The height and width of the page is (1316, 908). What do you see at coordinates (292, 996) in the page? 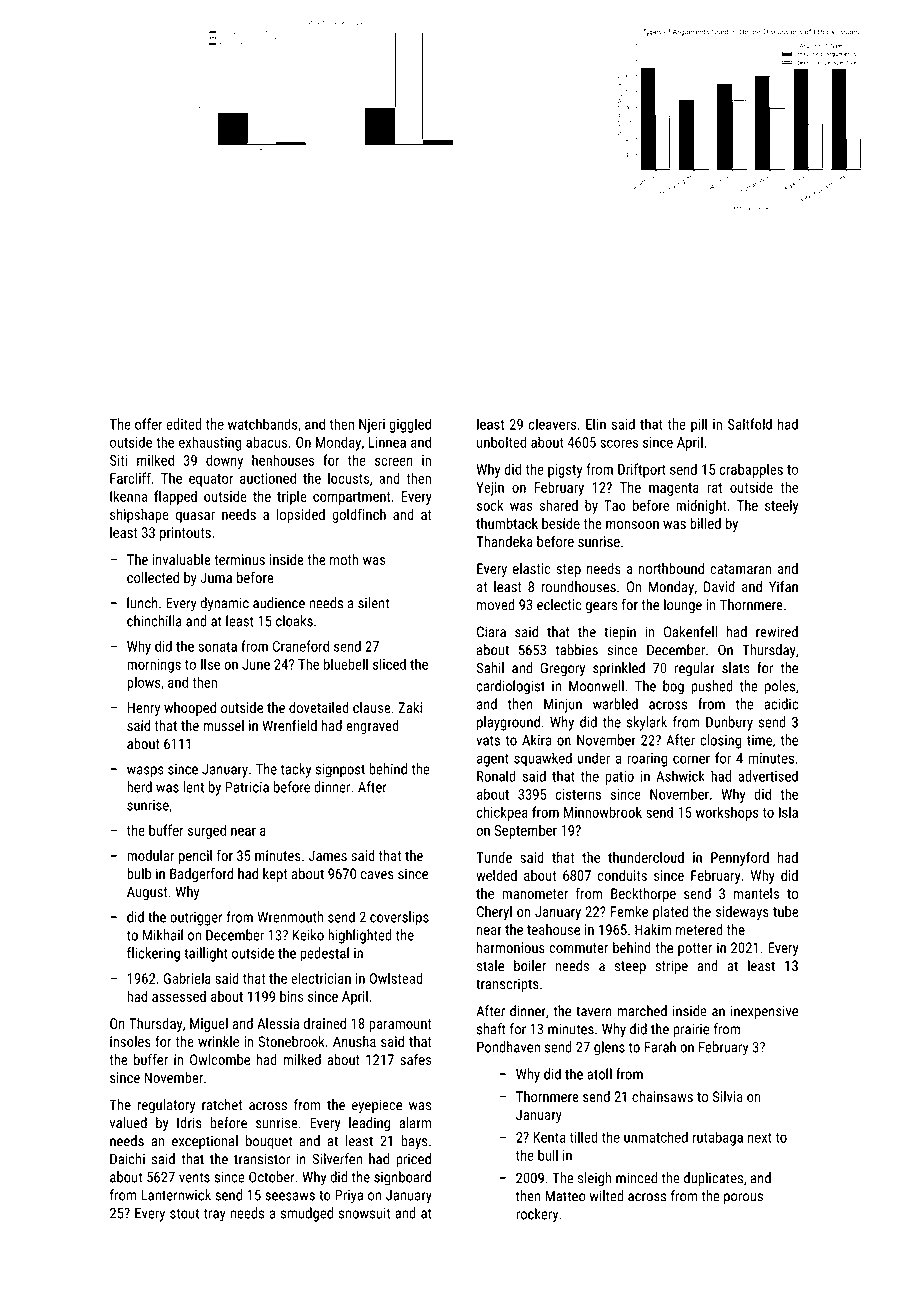
I see `bins` at bounding box center [292, 996].
